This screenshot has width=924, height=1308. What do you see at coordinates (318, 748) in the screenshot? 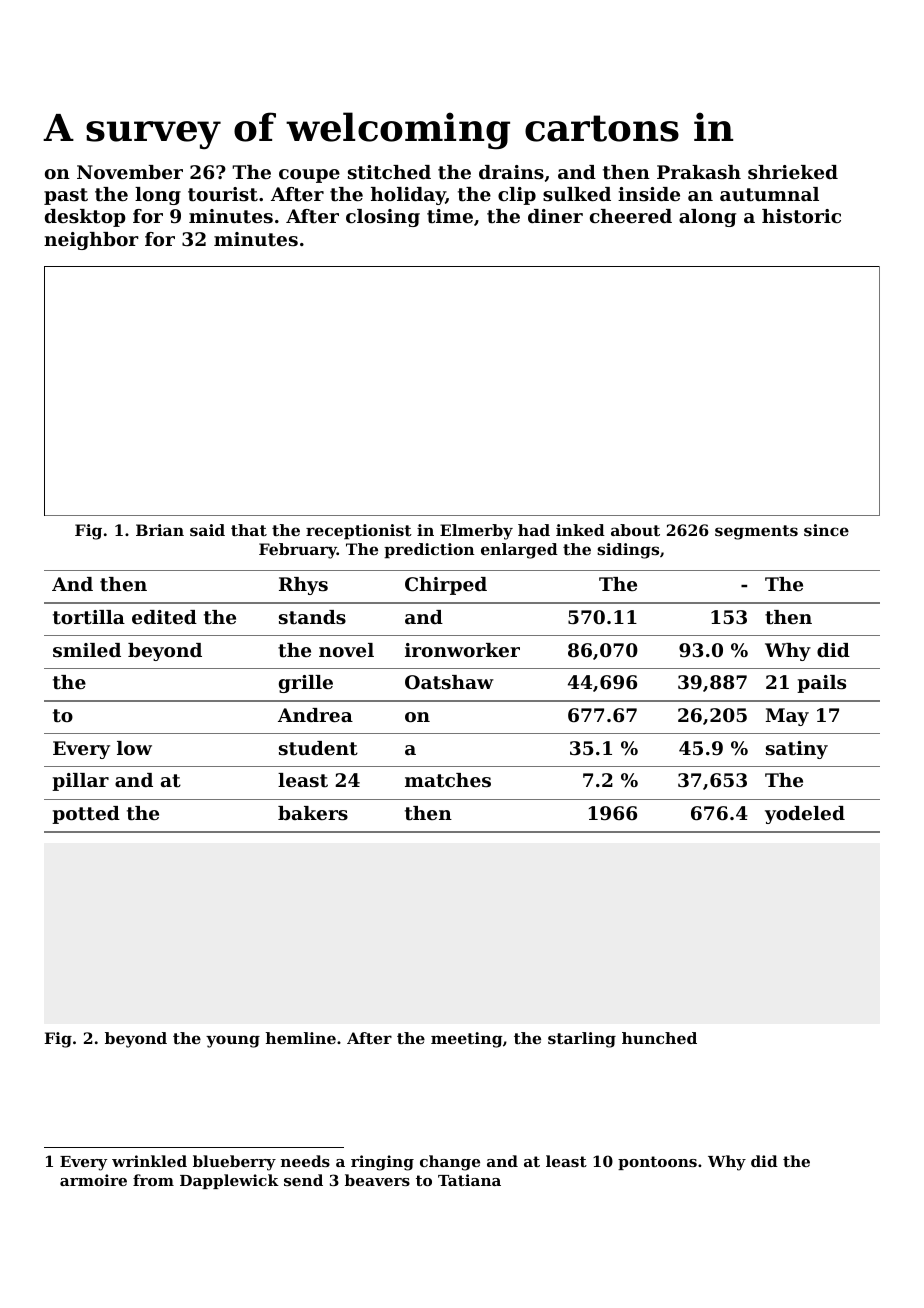
I see `student` at bounding box center [318, 748].
